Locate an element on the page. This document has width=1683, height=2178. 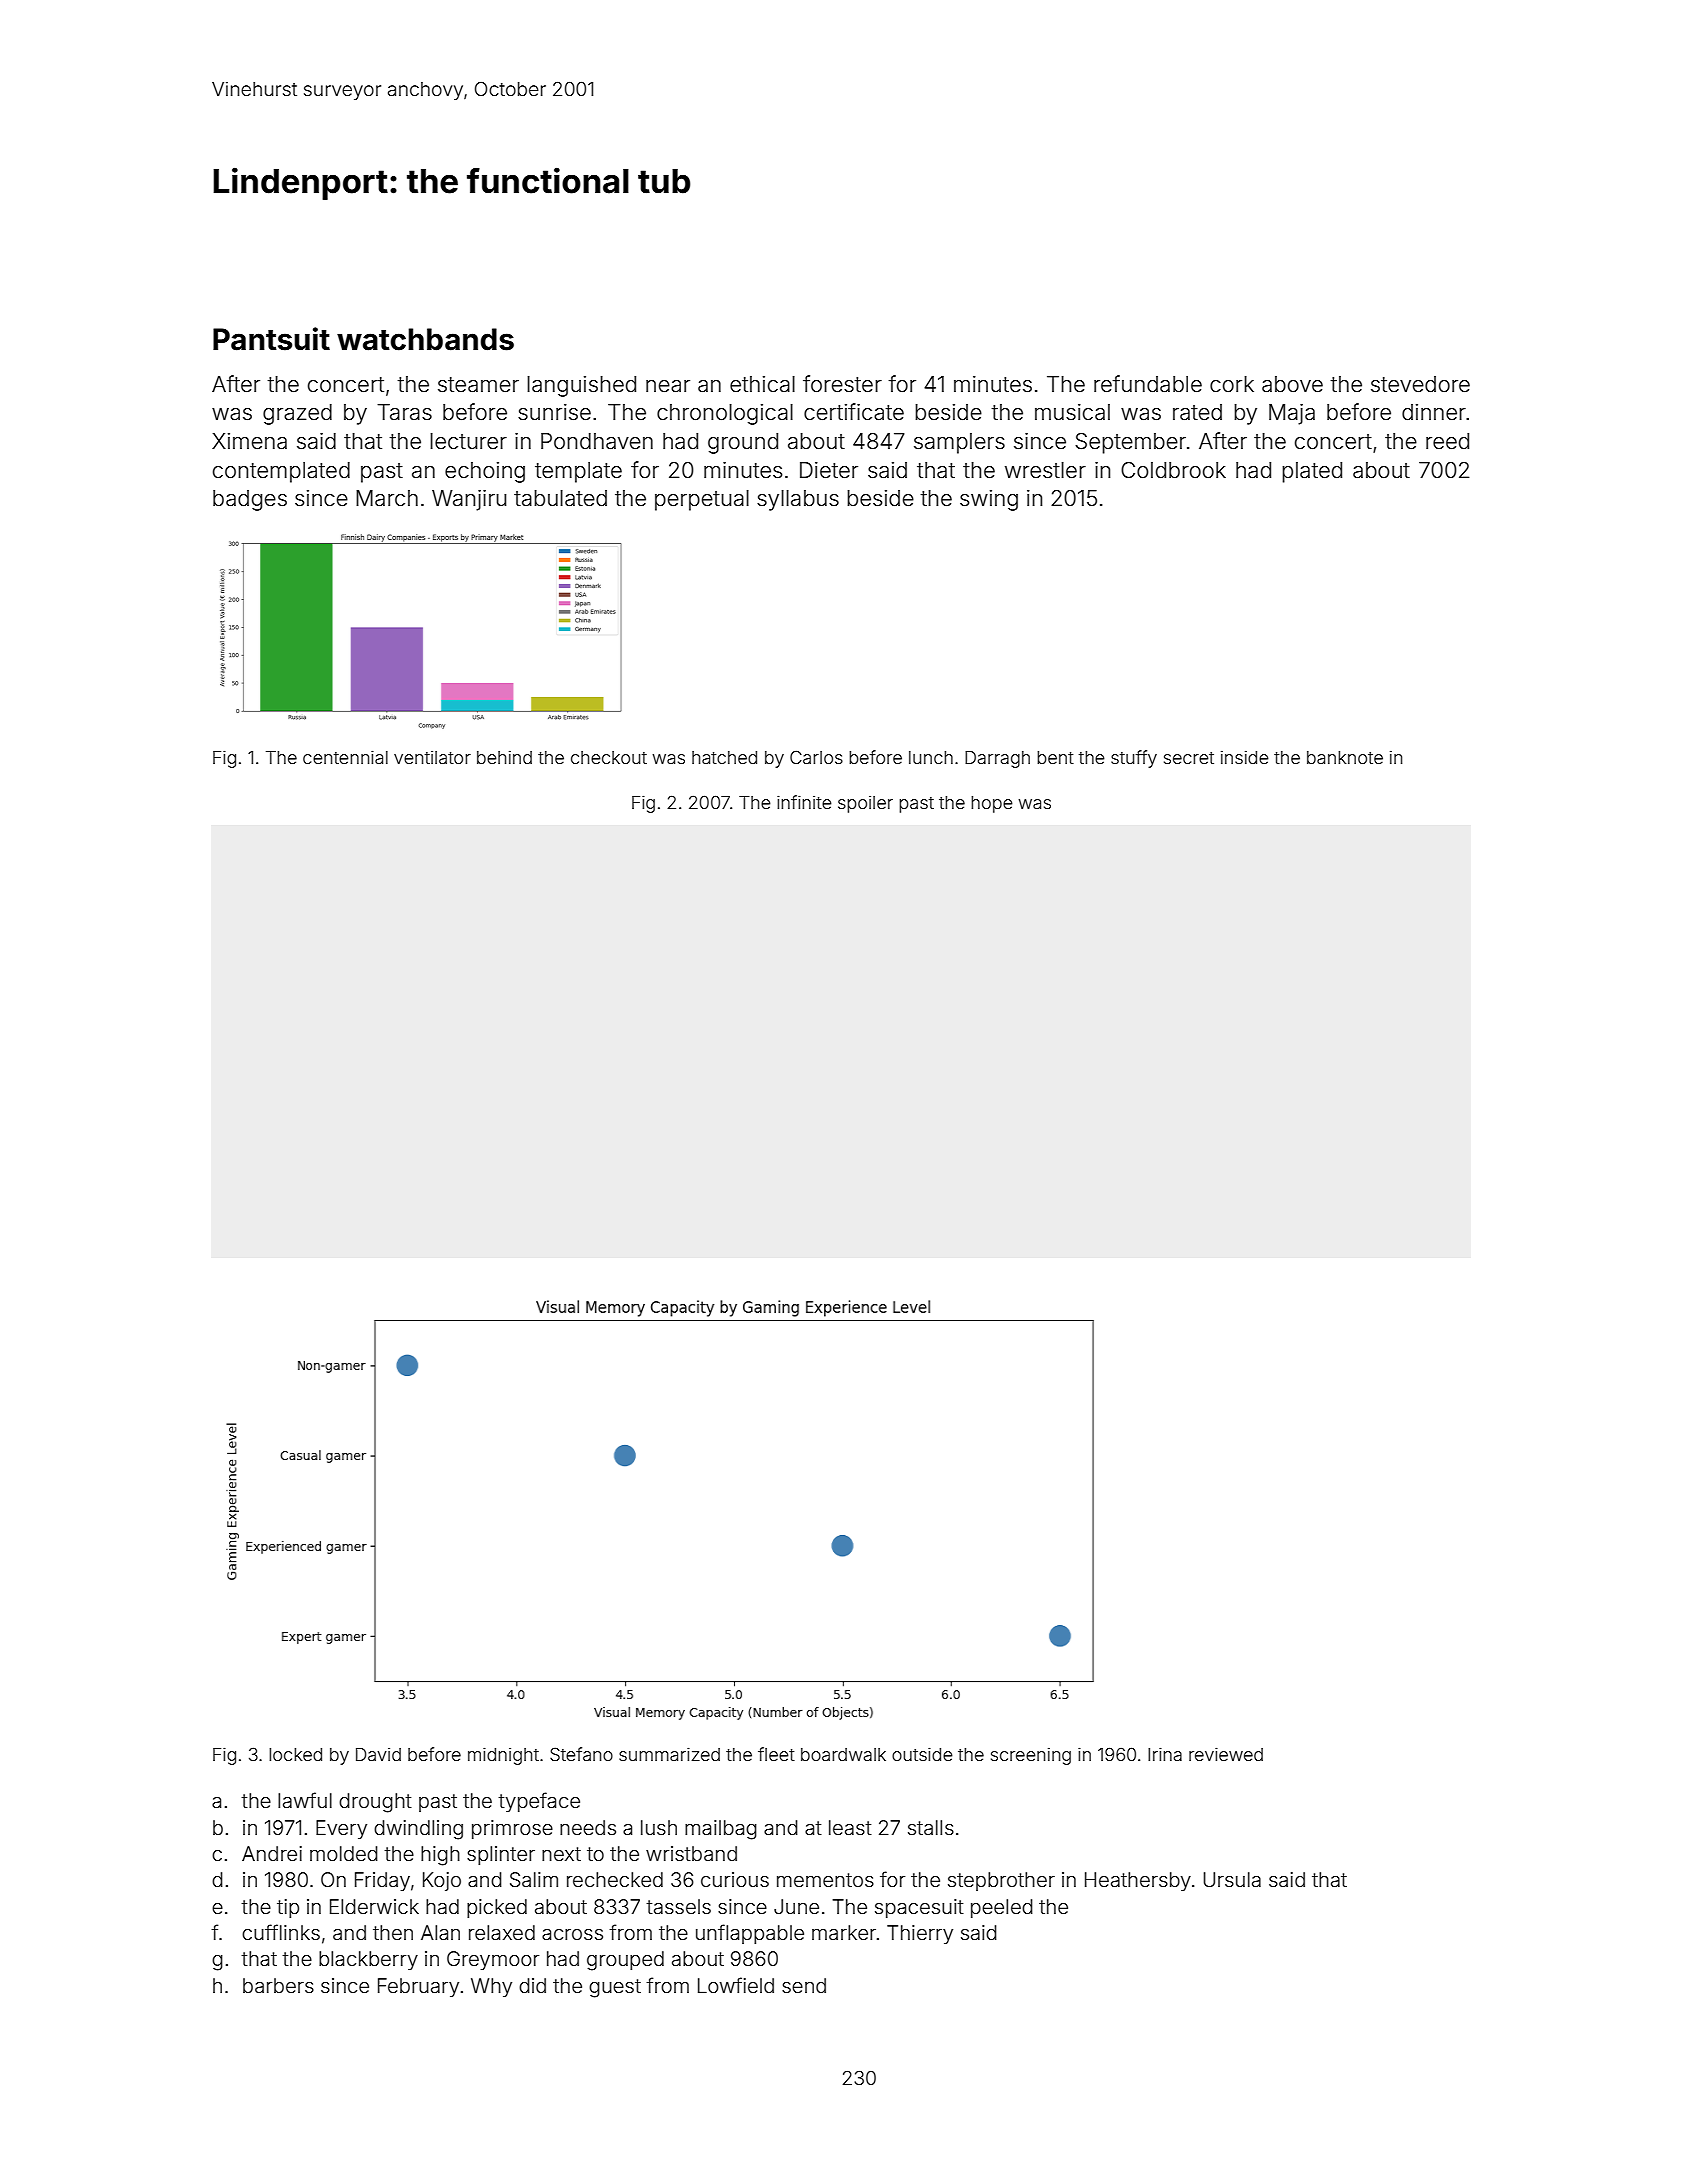
infinite is located at coordinates (804, 802).
